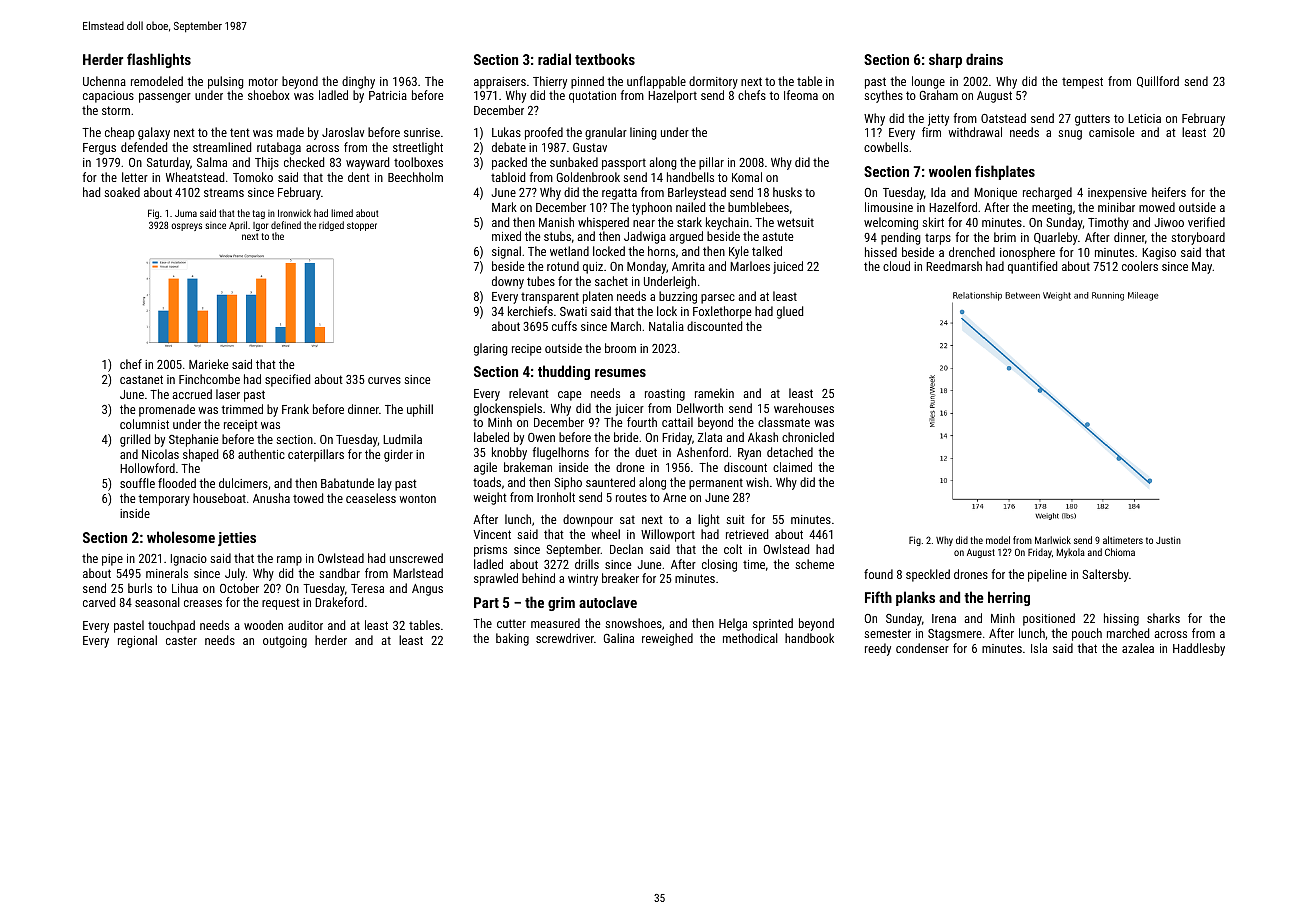 The image size is (1308, 924). Describe the element at coordinates (808, 437) in the screenshot. I see `chronicled` at that location.
